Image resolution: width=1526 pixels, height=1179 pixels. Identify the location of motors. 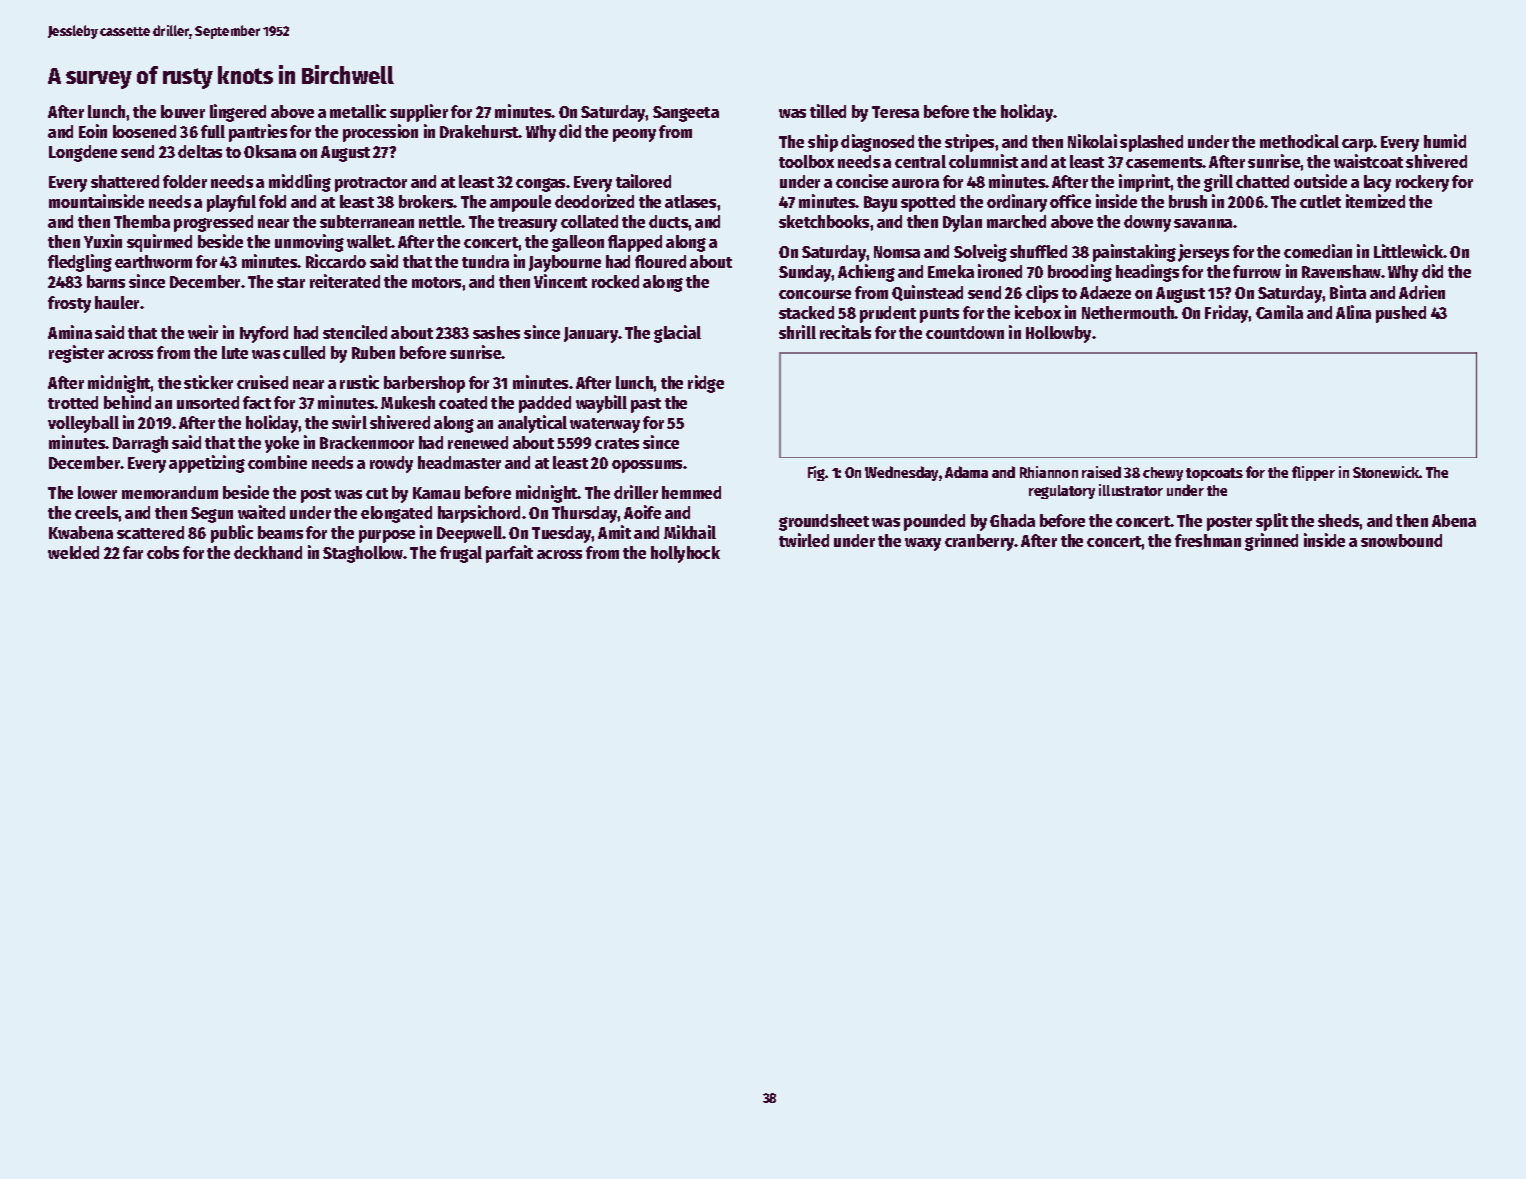
(436, 282).
